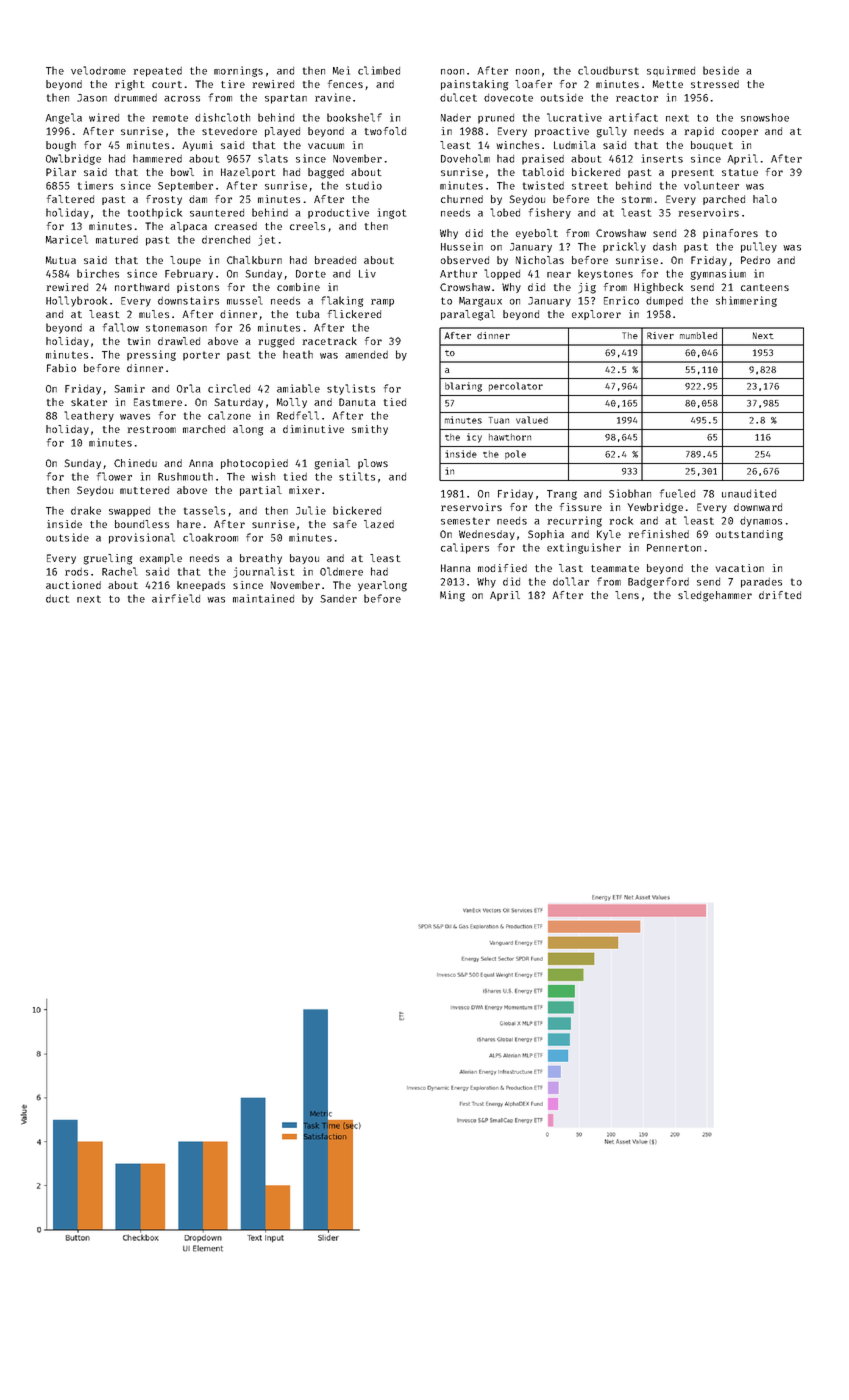 This screenshot has height=1400, width=849. Describe the element at coordinates (671, 71) in the screenshot. I see `squirmed` at that location.
